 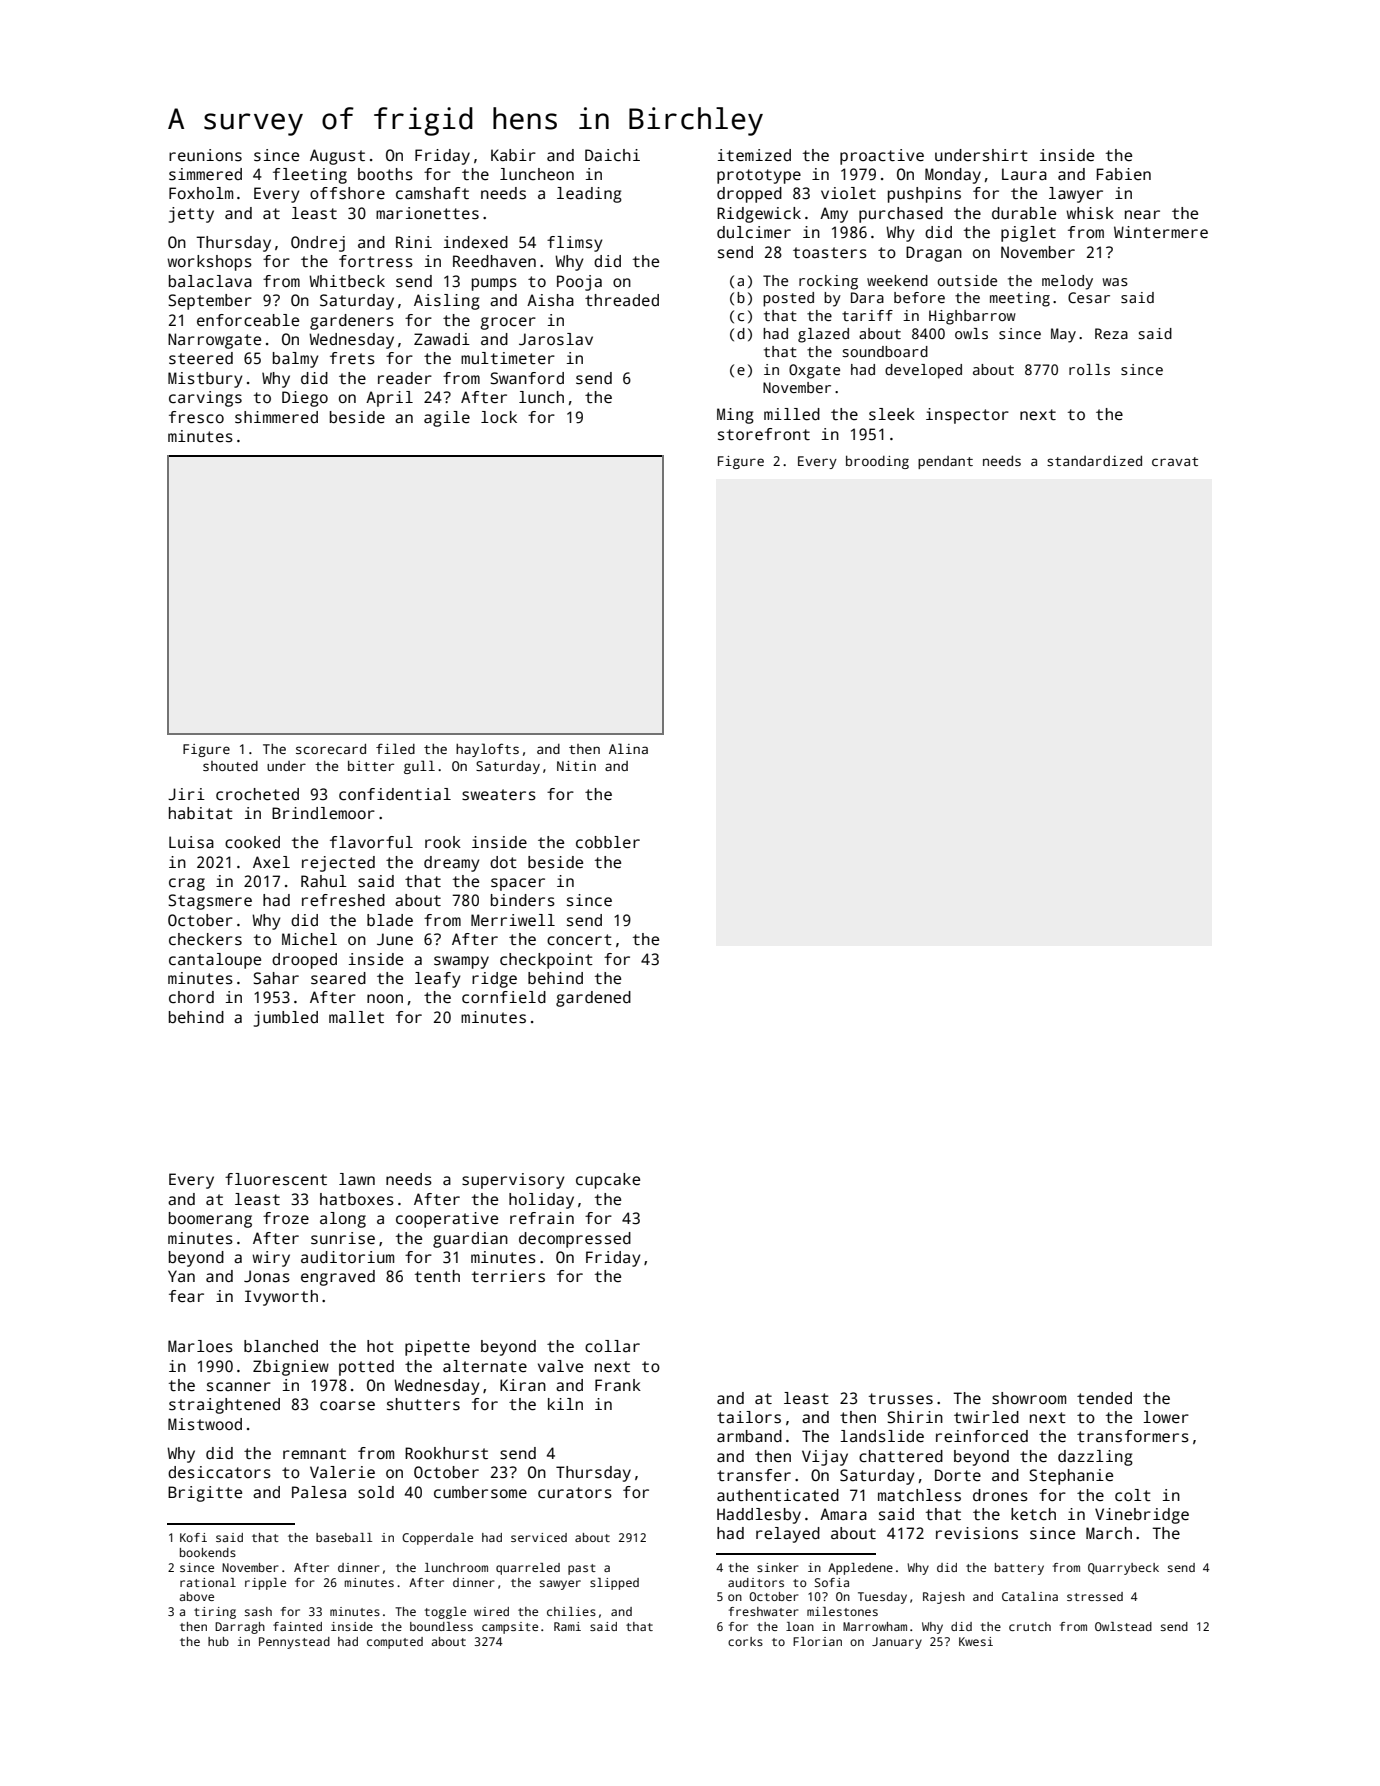 I want to click on Aisling, so click(x=447, y=302).
